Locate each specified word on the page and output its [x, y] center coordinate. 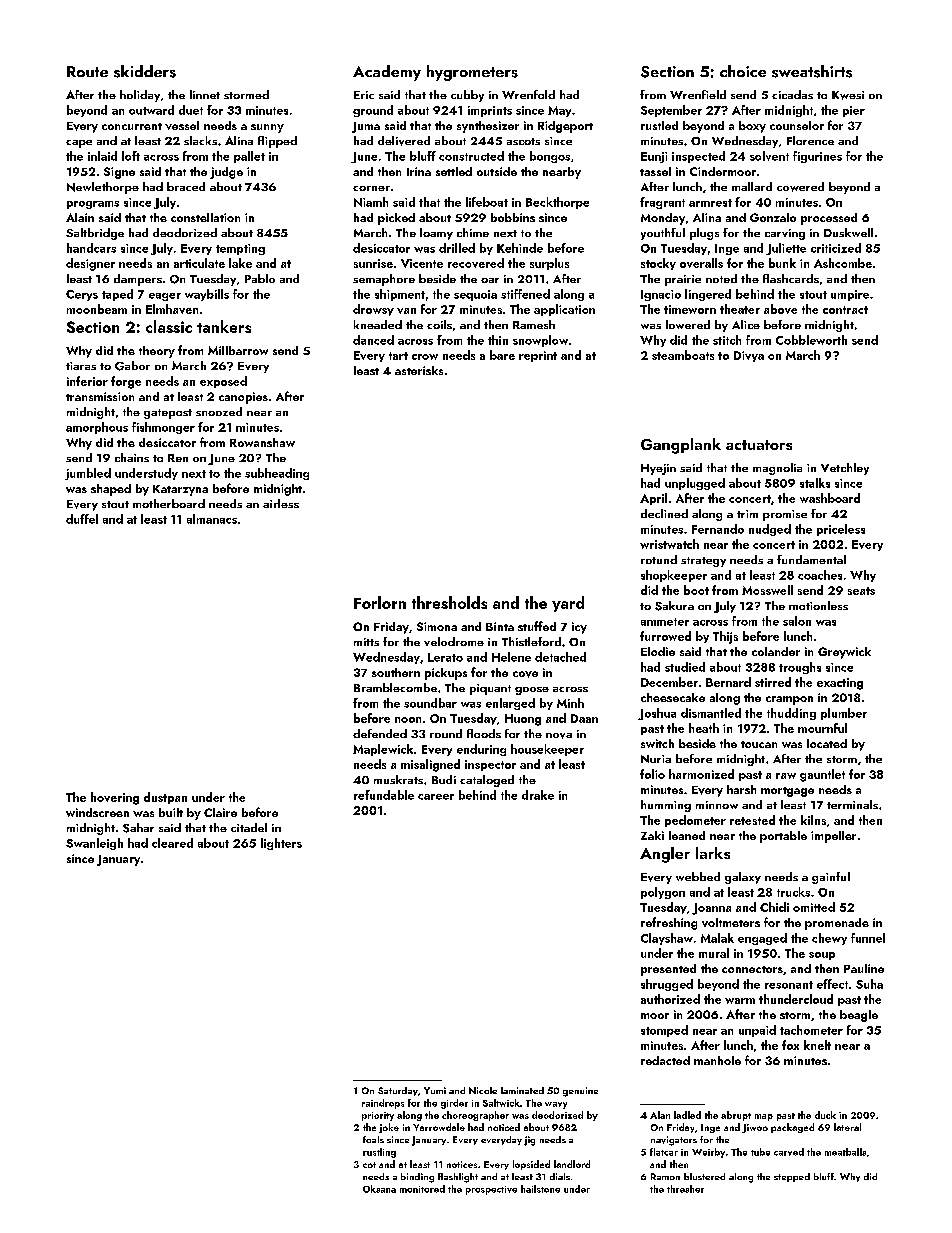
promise [785, 515]
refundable [384, 795]
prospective [491, 1190]
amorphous [97, 428]
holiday [140, 96]
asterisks [419, 370]
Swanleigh [94, 844]
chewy [829, 939]
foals [373, 1139]
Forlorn [380, 602]
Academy [387, 73]
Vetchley [845, 469]
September [671, 111]
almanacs [212, 519]
